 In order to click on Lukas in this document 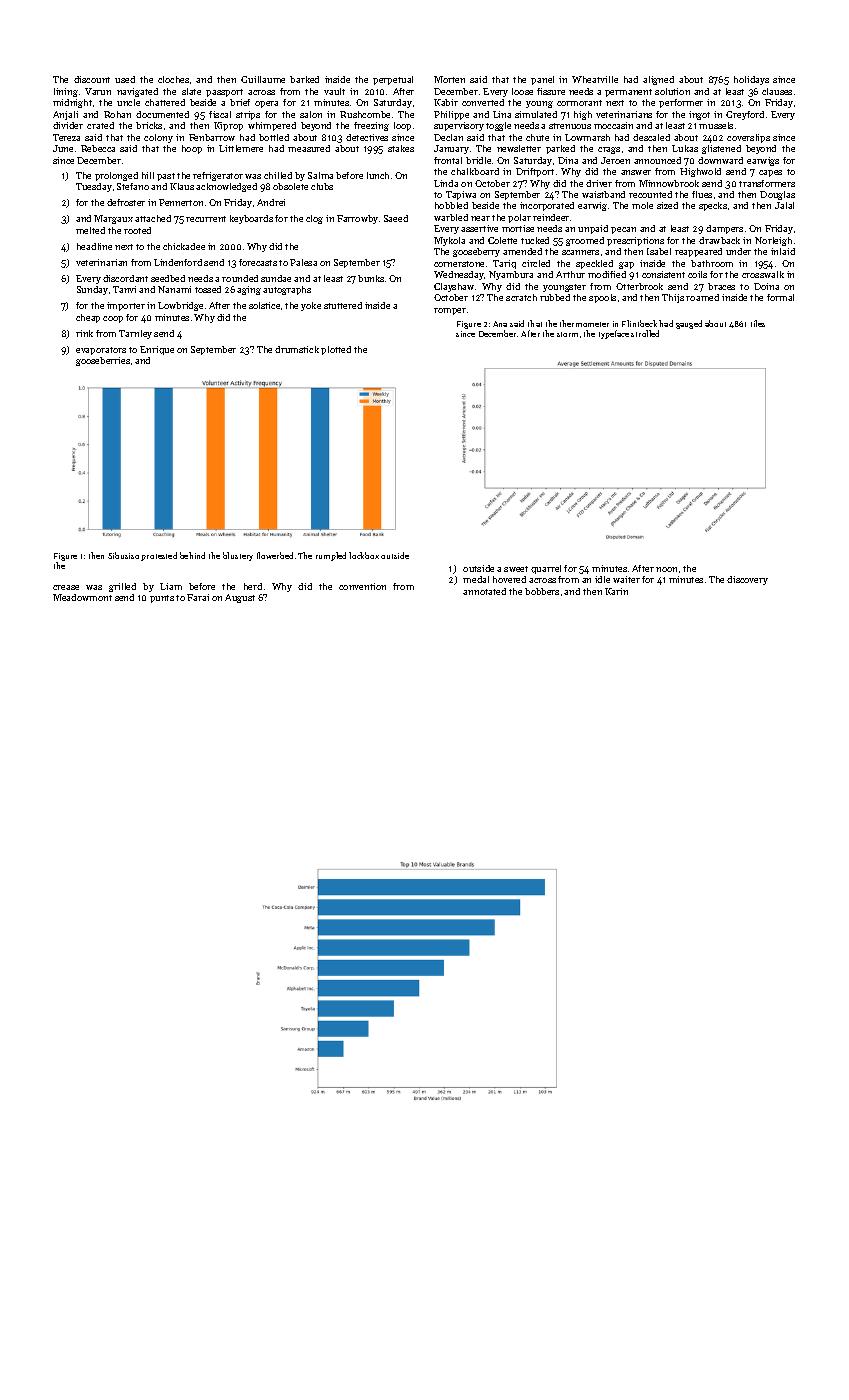, I will do `click(685, 148)`.
